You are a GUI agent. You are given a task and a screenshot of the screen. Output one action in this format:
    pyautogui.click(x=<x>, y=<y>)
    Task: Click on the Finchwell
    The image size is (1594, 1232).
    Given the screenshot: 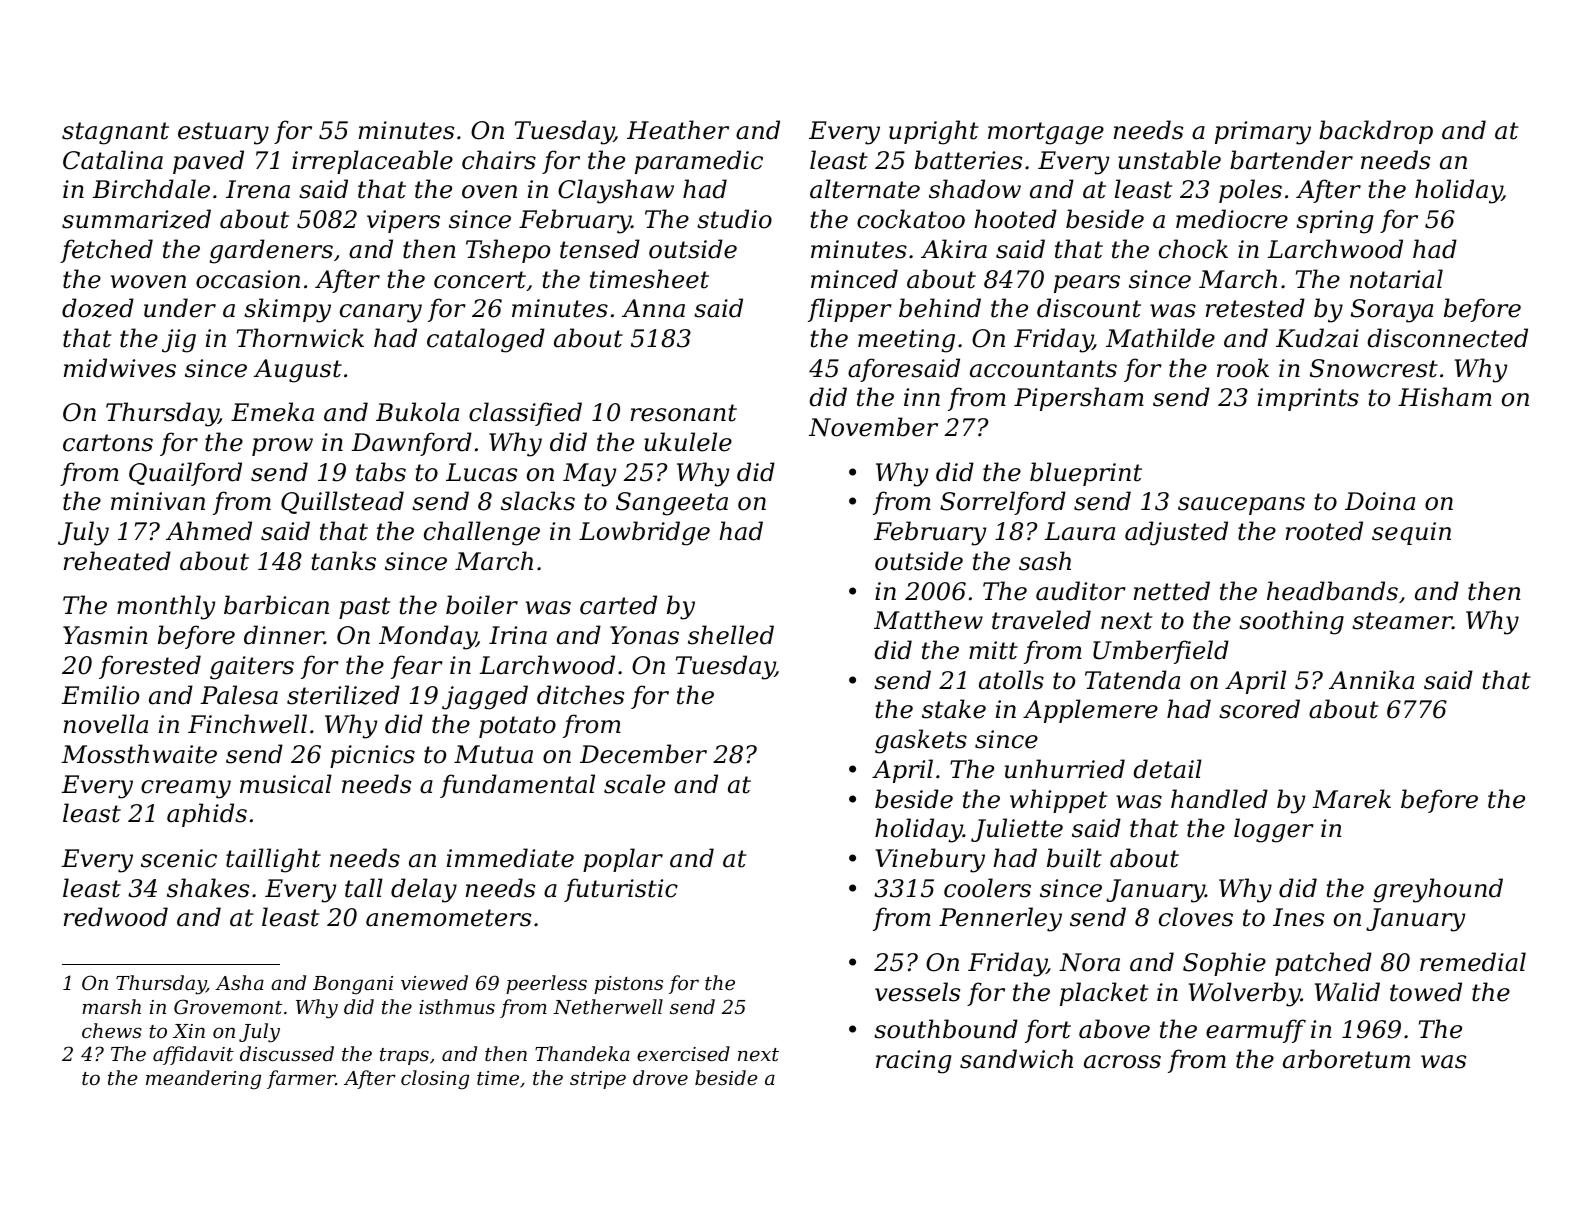 What is the action you would take?
    pyautogui.click(x=247, y=724)
